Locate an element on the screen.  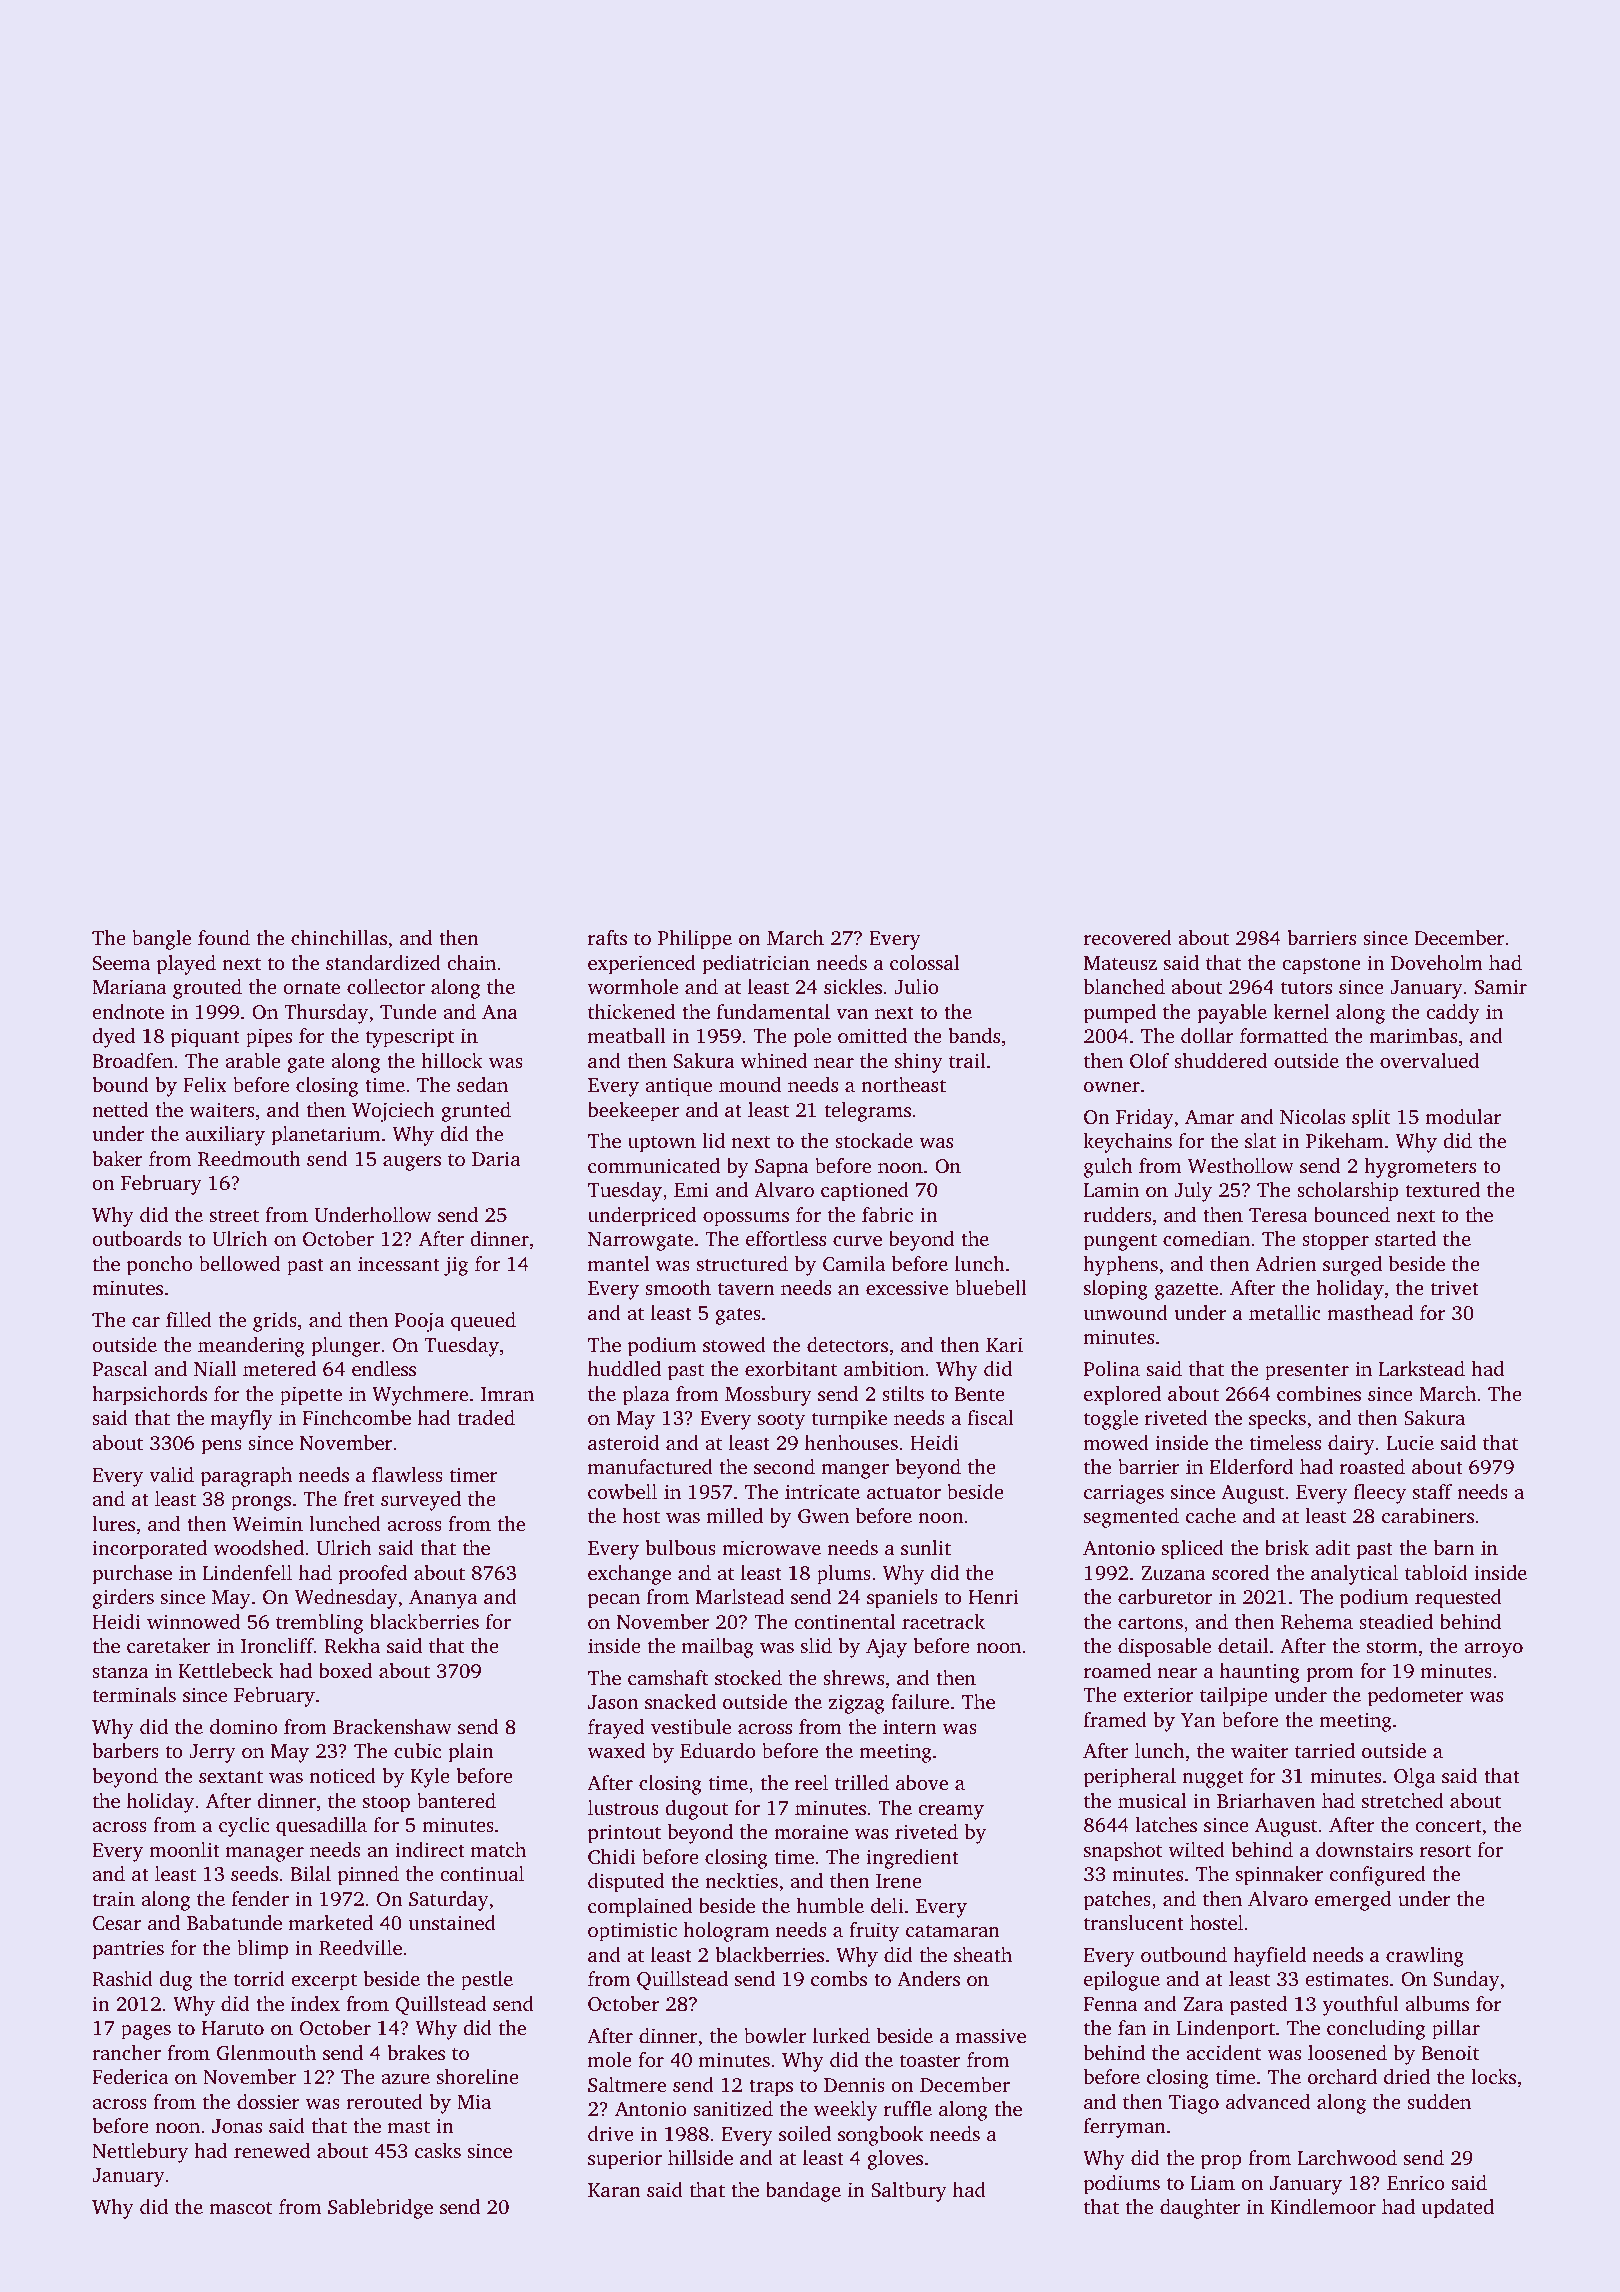
Saltmere is located at coordinates (627, 2085).
